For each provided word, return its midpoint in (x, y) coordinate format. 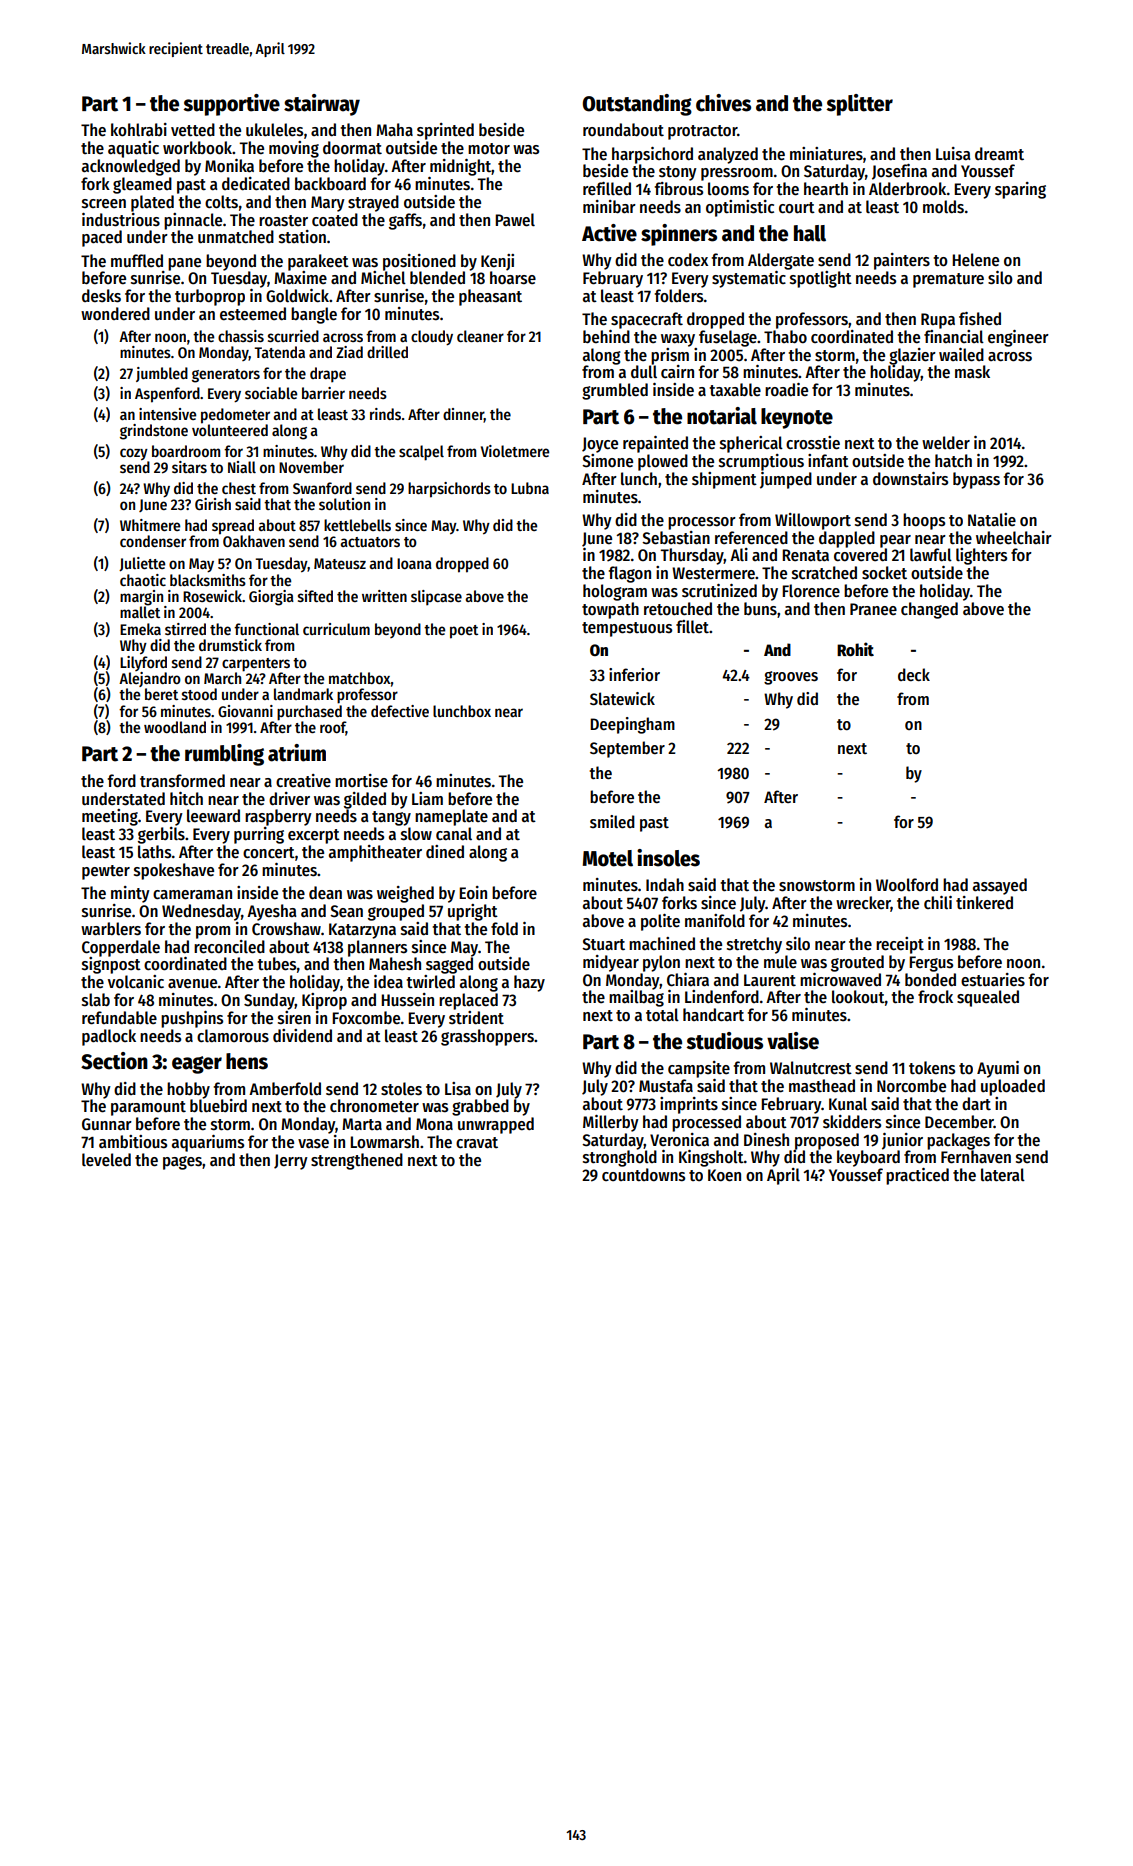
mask (972, 372)
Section (114, 1061)
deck (914, 674)
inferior (634, 674)
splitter (859, 105)
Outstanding (637, 105)
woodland (175, 727)
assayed (1000, 886)
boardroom (186, 451)
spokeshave (174, 871)
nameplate (451, 817)
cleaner (480, 336)
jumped (786, 480)
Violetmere (515, 451)
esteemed (253, 314)
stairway (322, 105)
